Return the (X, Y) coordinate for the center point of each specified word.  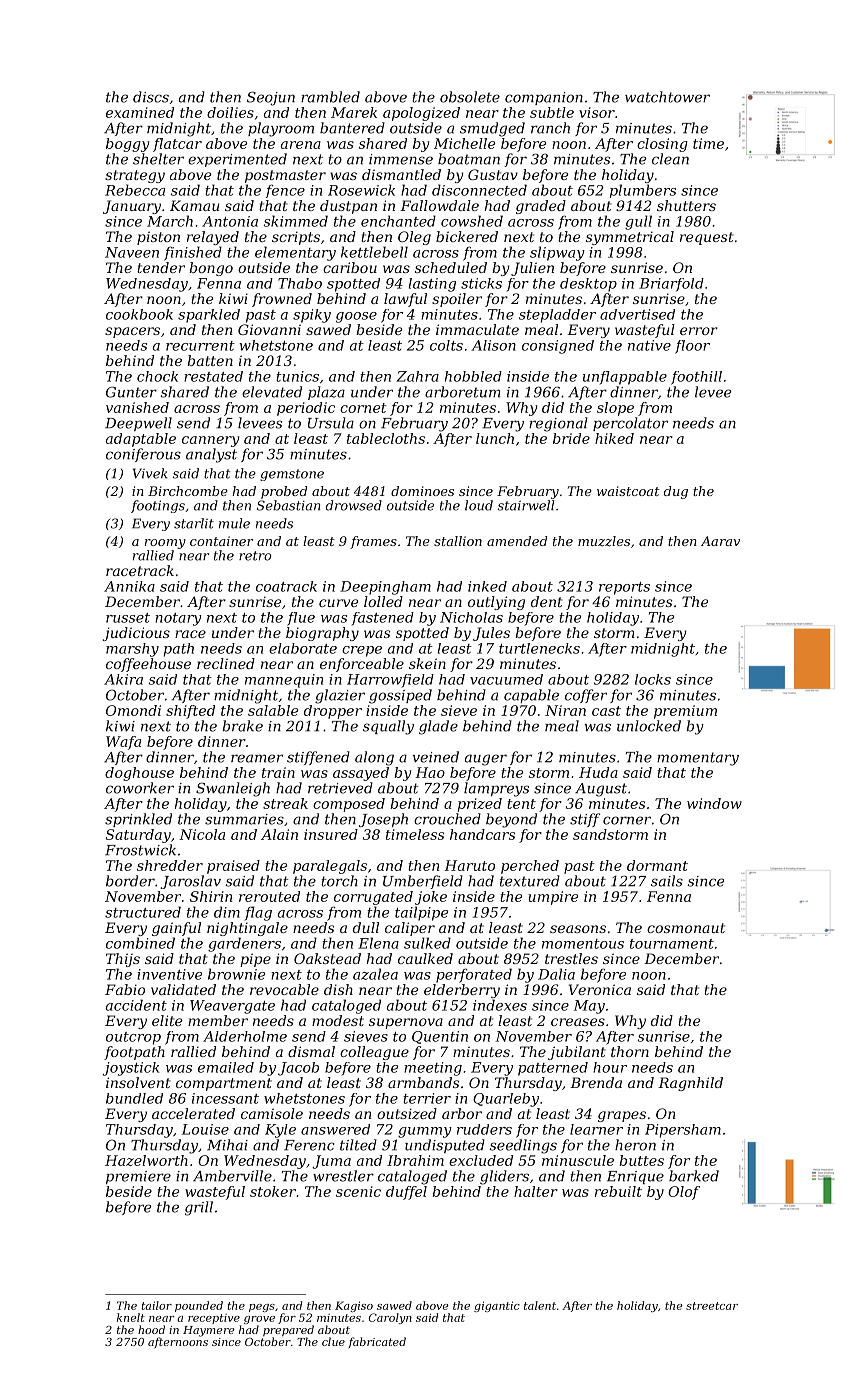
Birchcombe (188, 491)
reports (624, 588)
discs (151, 97)
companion (544, 98)
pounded (199, 1306)
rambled (330, 97)
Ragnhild (690, 1084)
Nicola (202, 834)
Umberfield (423, 882)
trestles (571, 958)
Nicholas (471, 617)
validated (183, 989)
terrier (427, 1098)
